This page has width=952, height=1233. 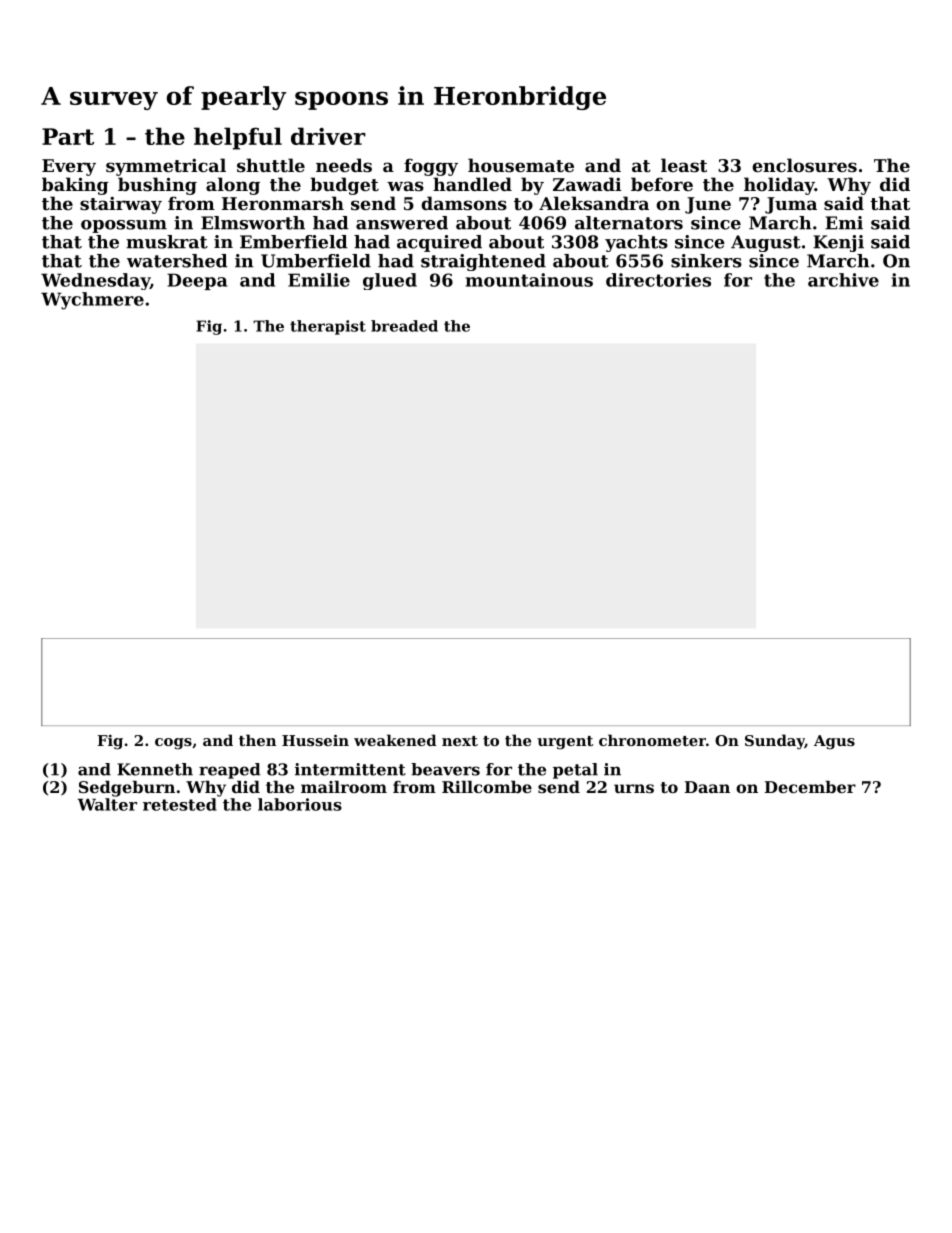 I want to click on Agus, so click(x=834, y=742).
